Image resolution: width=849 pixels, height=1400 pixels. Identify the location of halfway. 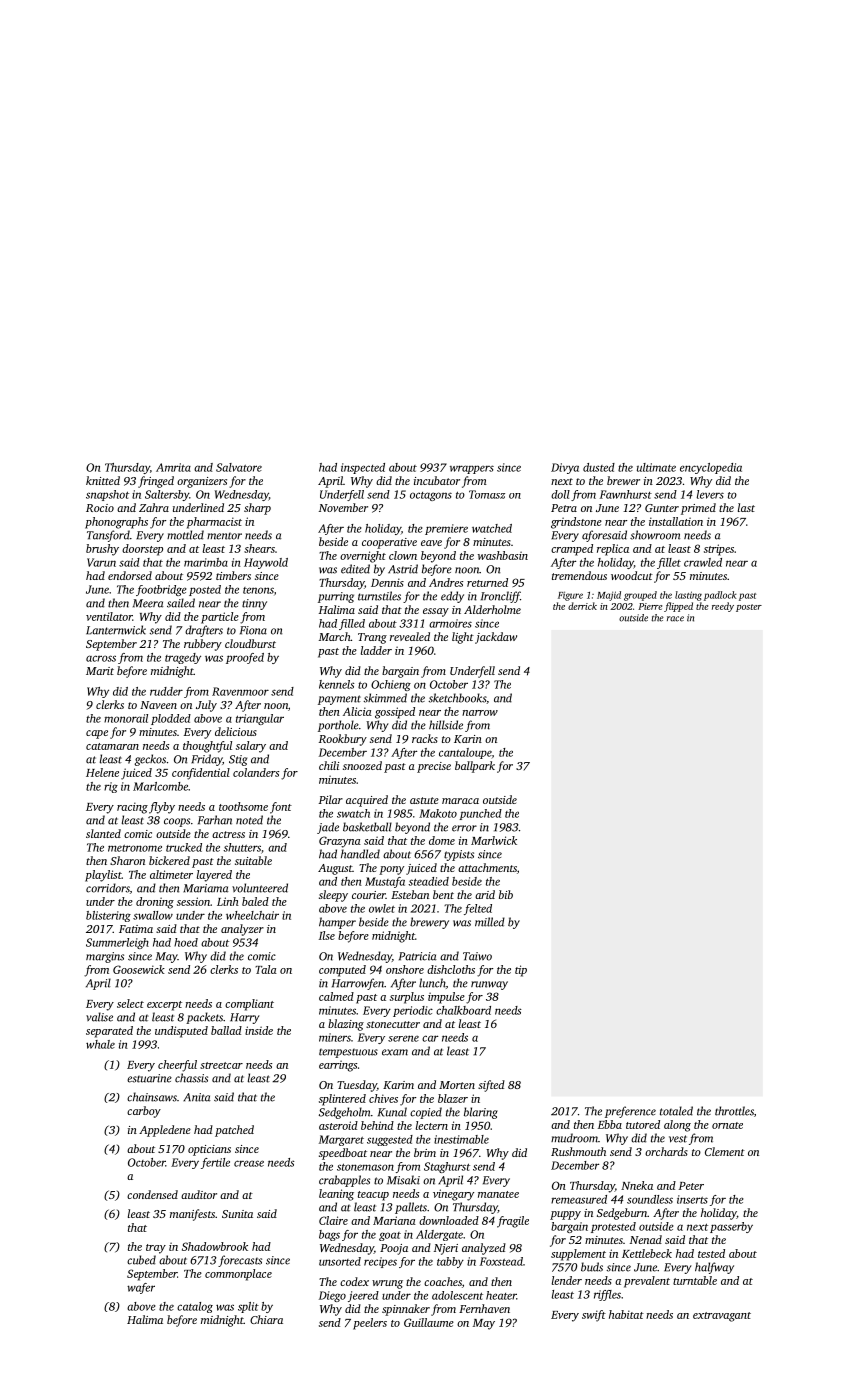
(714, 1268).
